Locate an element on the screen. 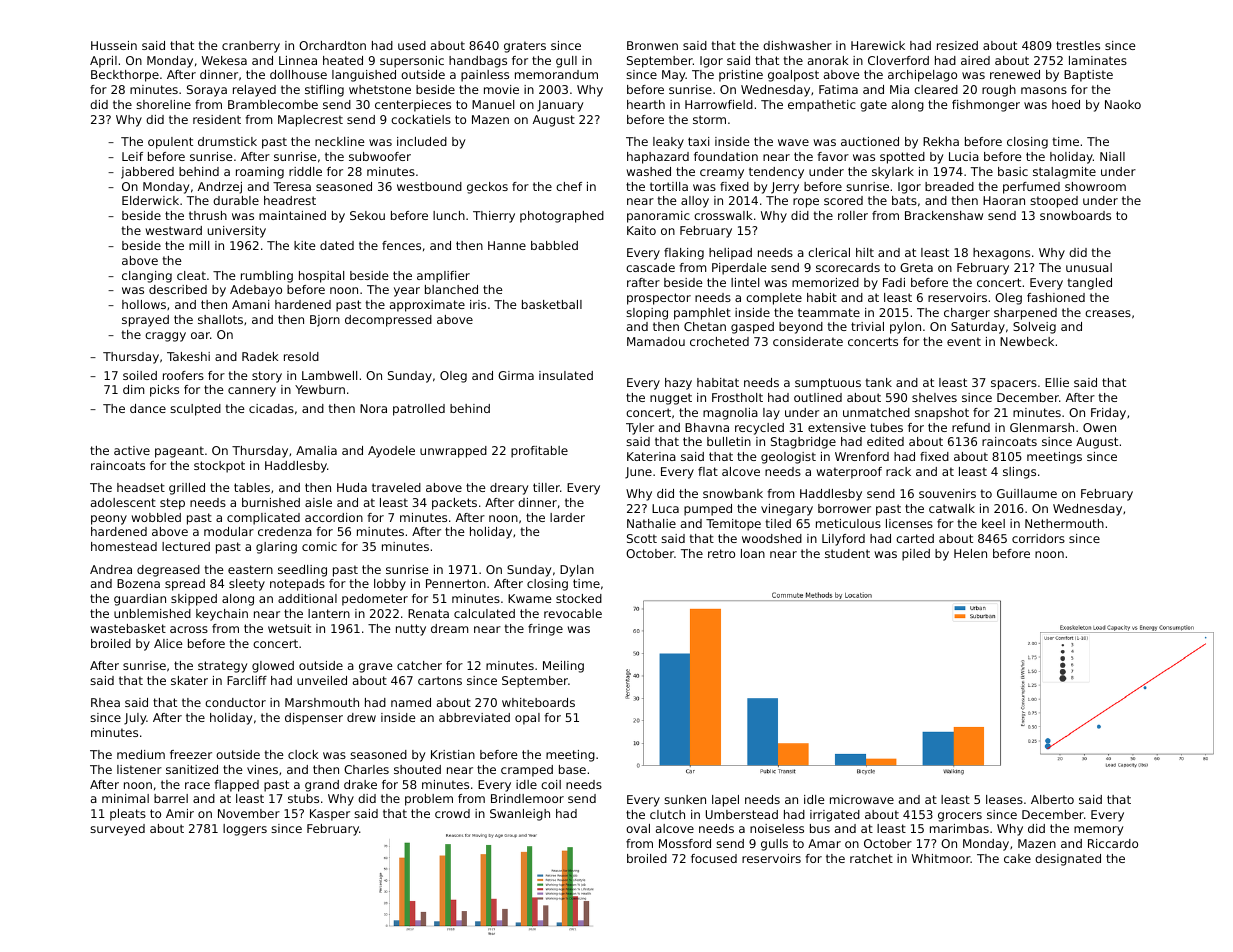 This screenshot has height=952, width=1233. Helen is located at coordinates (970, 553).
